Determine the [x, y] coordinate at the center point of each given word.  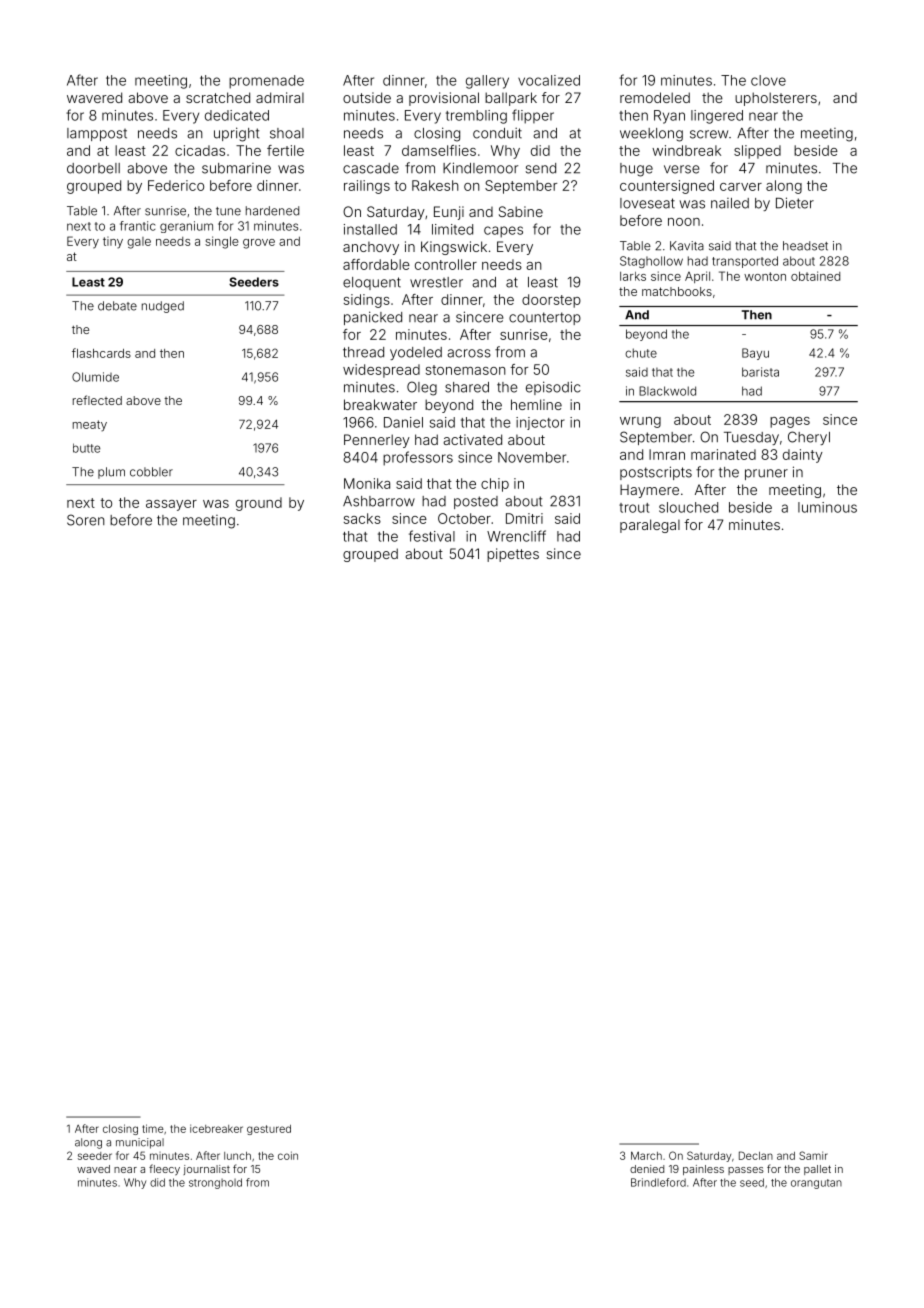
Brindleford [658, 1182]
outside [367, 97]
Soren [86, 520]
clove [768, 80]
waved [93, 1169]
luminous [827, 507]
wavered [94, 97]
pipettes [513, 555]
